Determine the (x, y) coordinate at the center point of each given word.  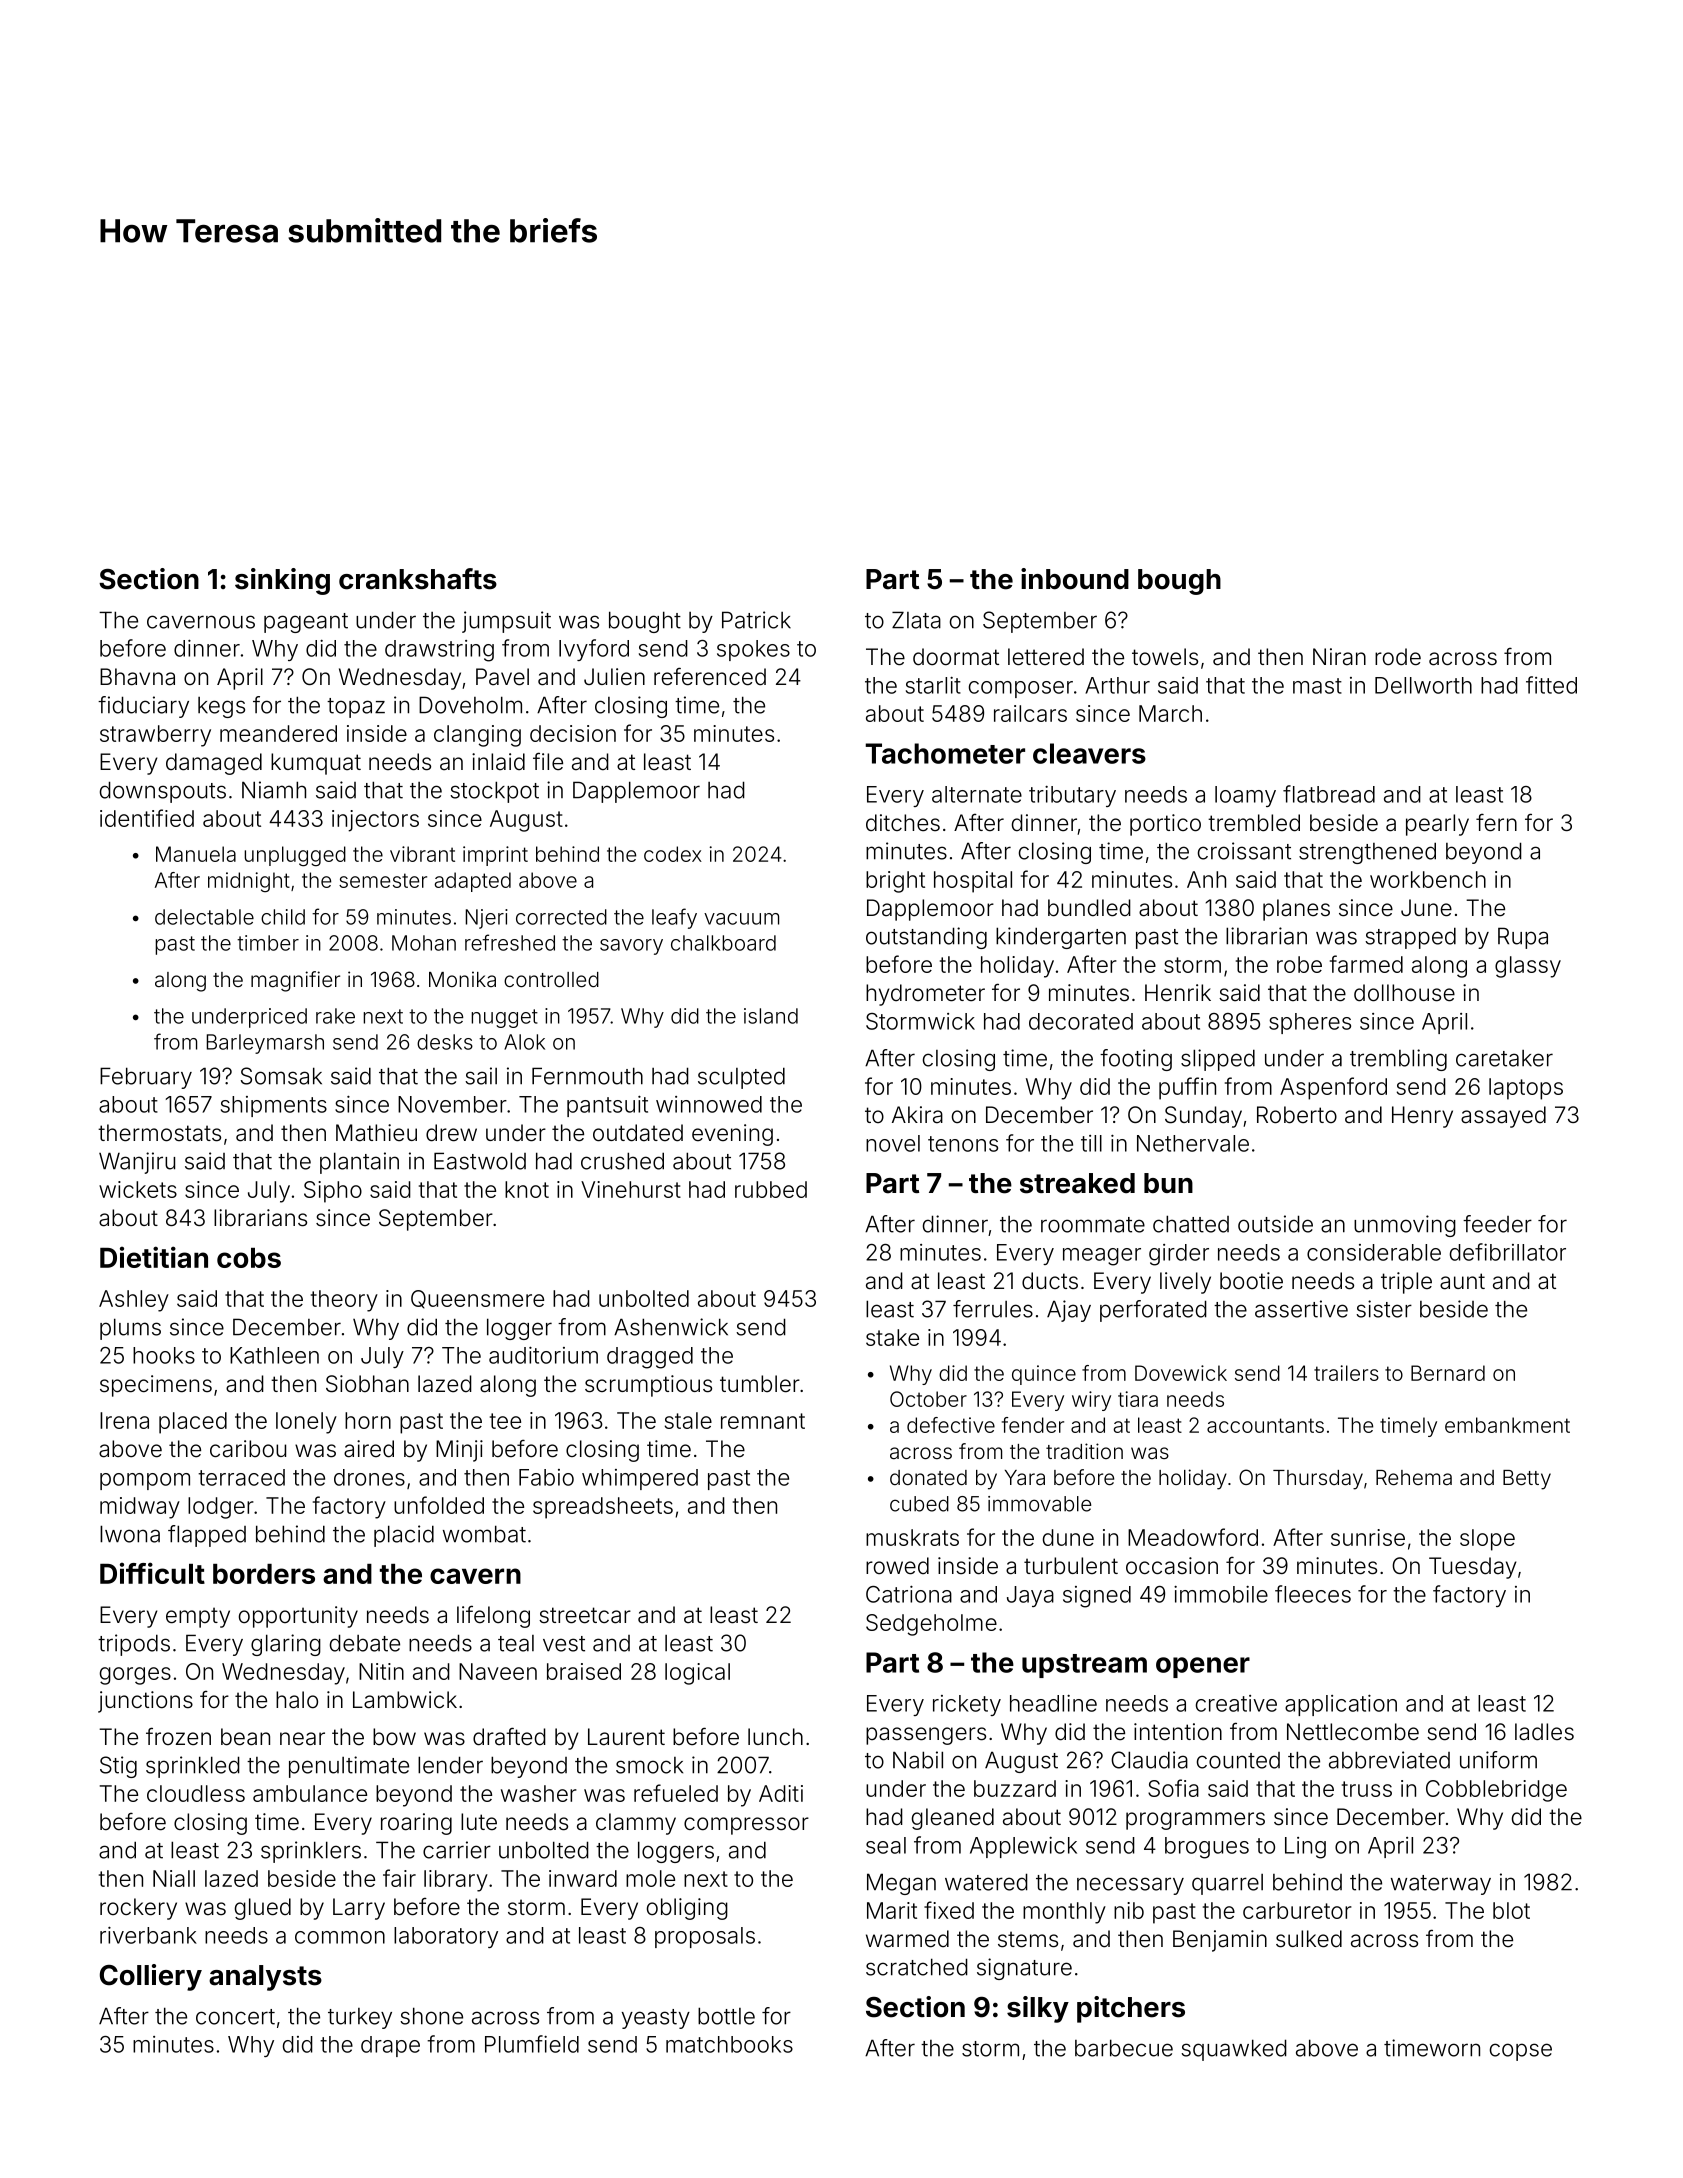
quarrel (1227, 1884)
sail (481, 1076)
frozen (178, 1736)
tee (505, 1421)
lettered (1046, 657)
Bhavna (137, 677)
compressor (746, 1826)
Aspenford (1333, 1088)
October (928, 1399)
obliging (687, 1909)
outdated (638, 1133)
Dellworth (1423, 685)
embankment (1507, 1425)
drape (390, 2046)
